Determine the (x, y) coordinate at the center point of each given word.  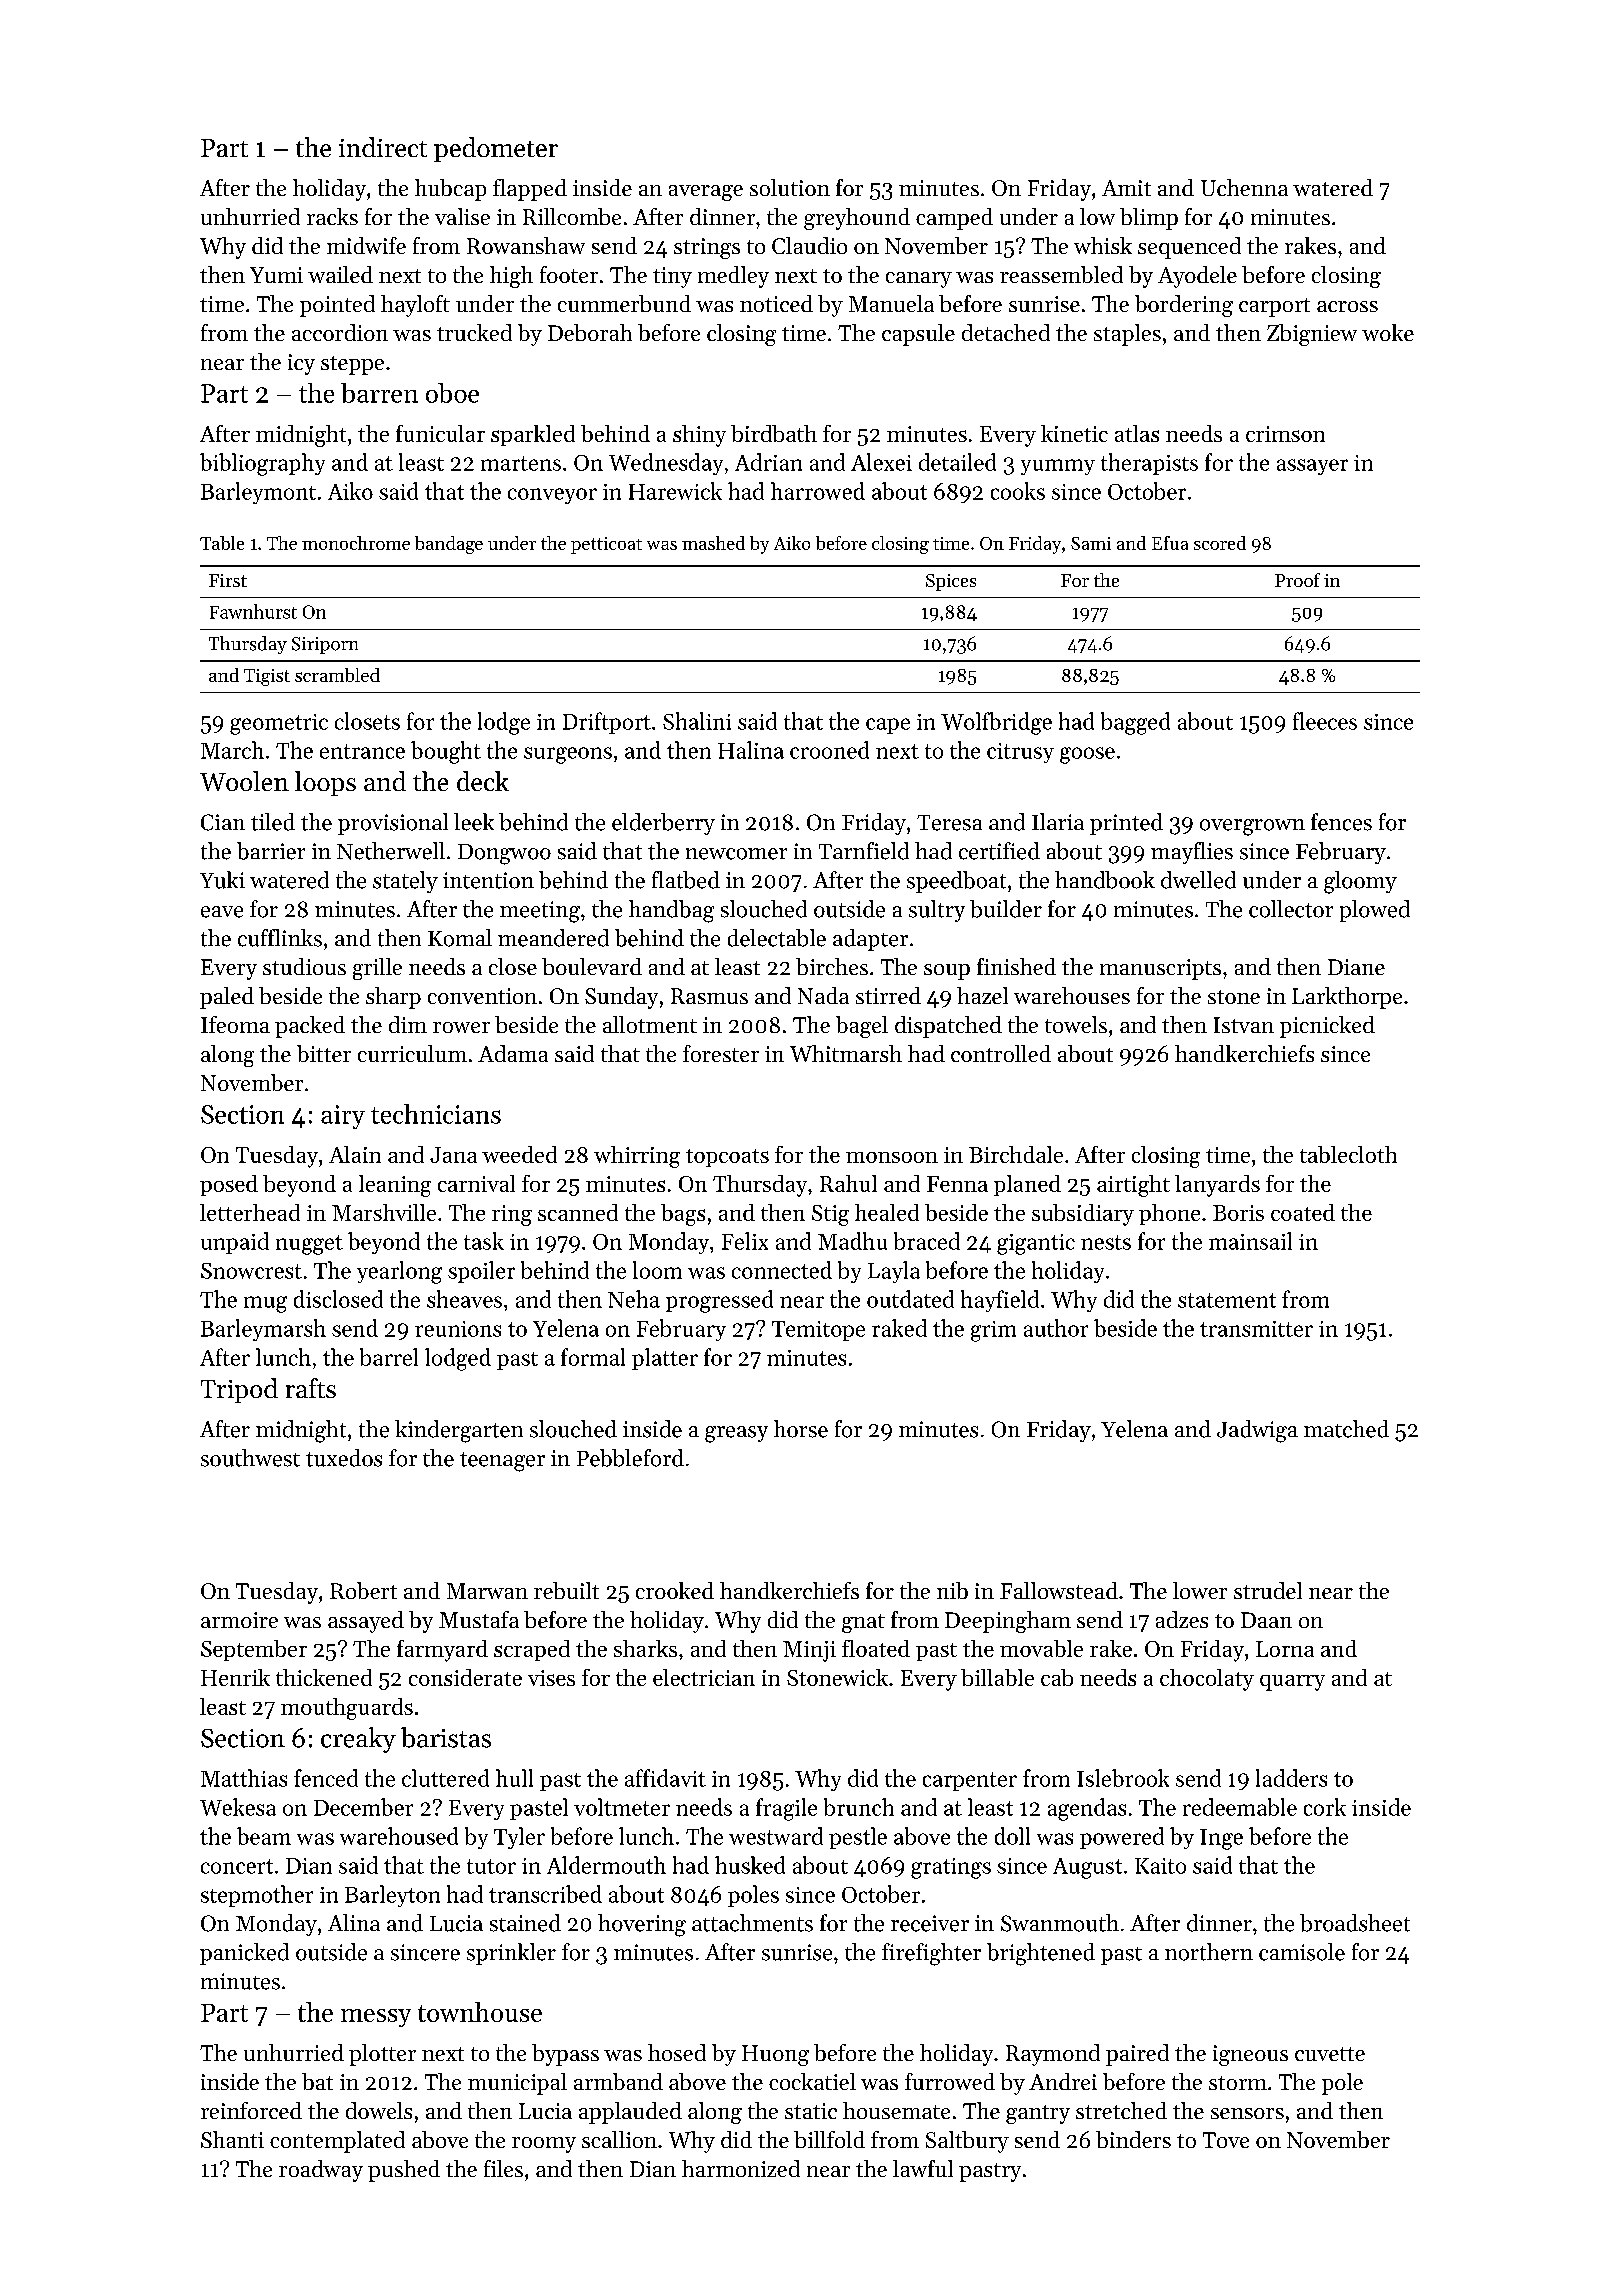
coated (1303, 1212)
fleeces (1325, 721)
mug (265, 1304)
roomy (544, 2145)
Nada (823, 995)
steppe (352, 365)
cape (888, 726)
